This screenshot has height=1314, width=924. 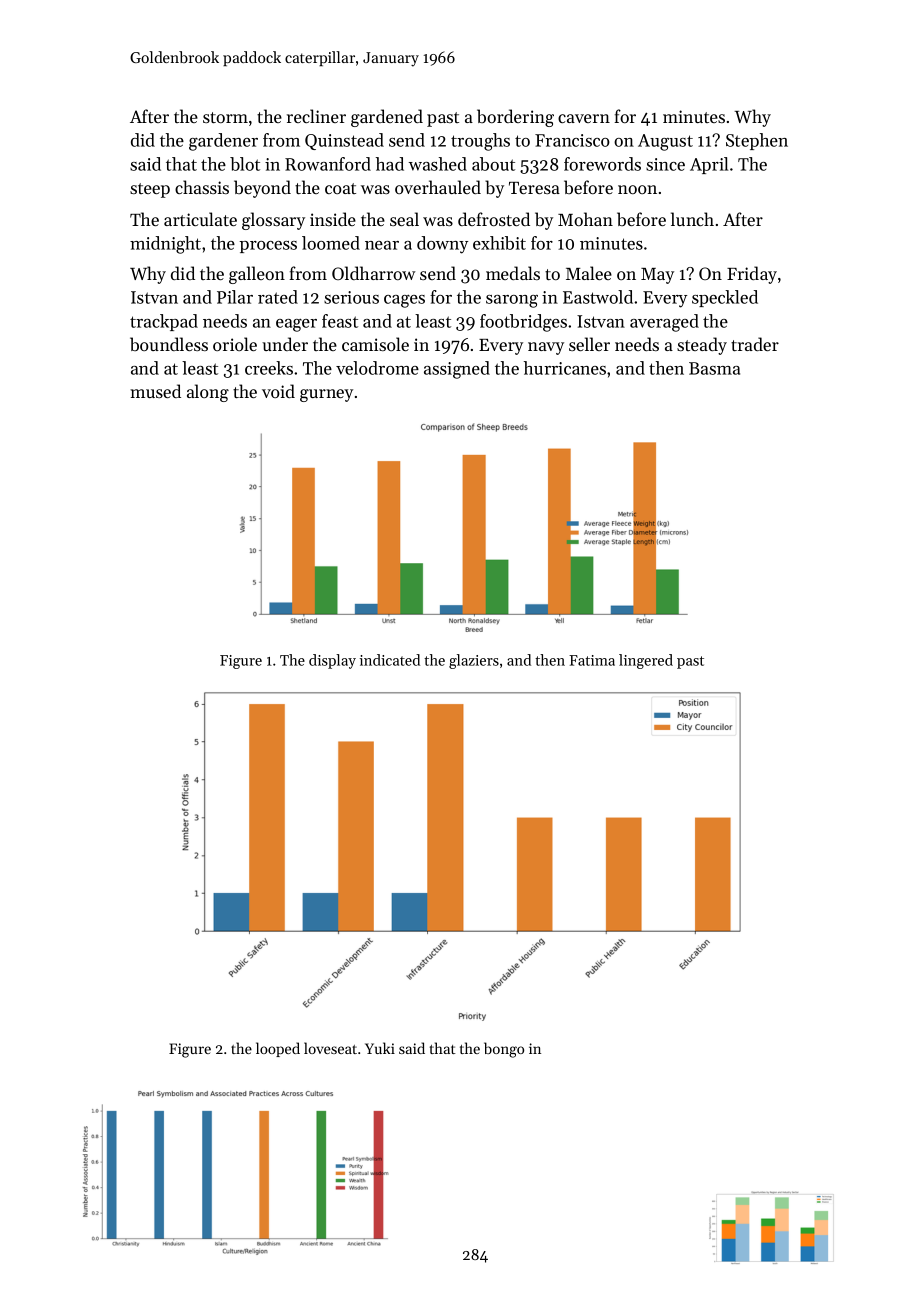 What do you see at coordinates (155, 391) in the screenshot?
I see `mused` at bounding box center [155, 391].
